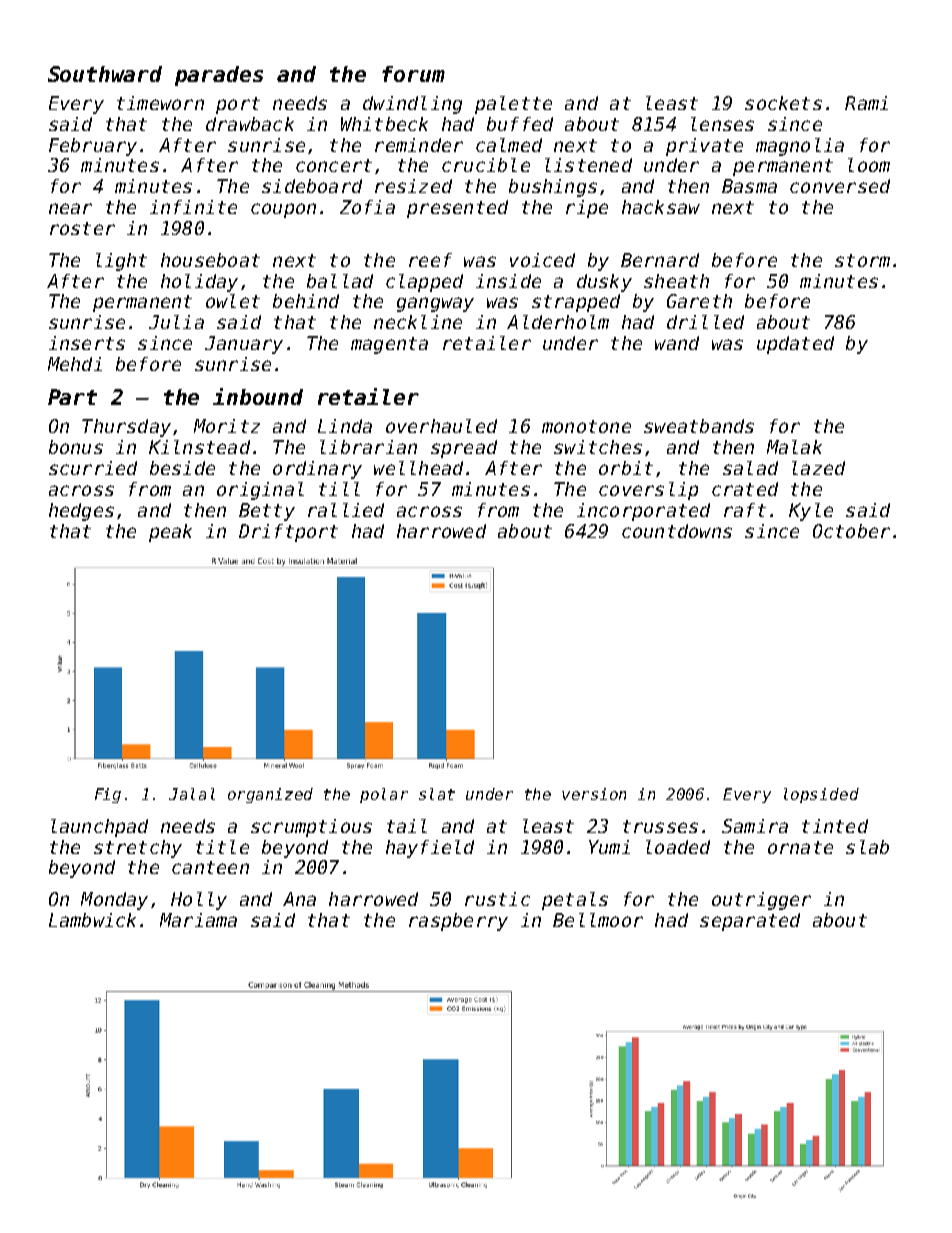 The height and width of the document is (1233, 952). Describe the element at coordinates (219, 76) in the document. I see `parades` at that location.
